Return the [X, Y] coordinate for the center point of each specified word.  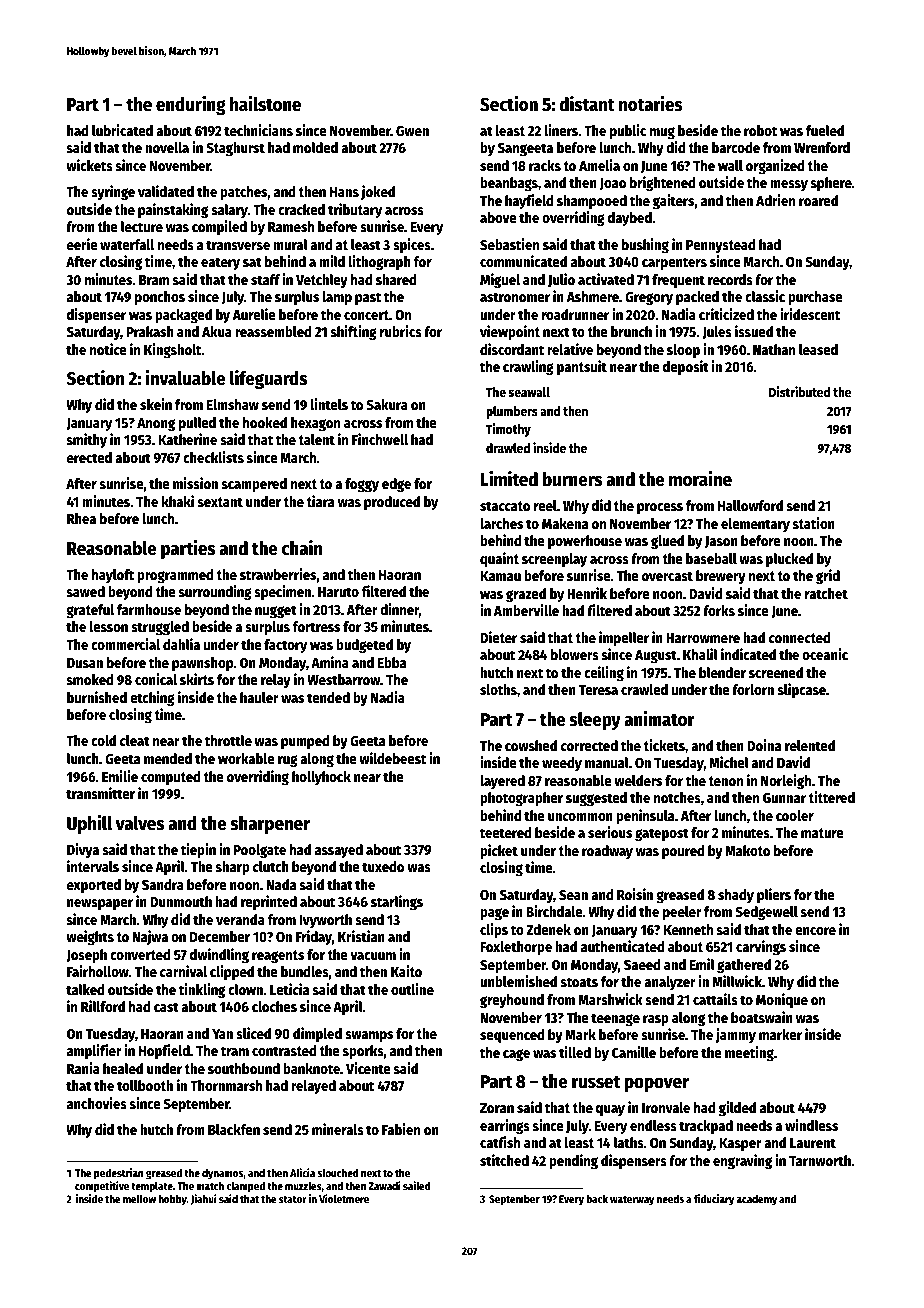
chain [302, 548]
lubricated [122, 130]
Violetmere [344, 1198]
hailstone [265, 104]
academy [756, 1200]
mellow [139, 1199]
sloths [498, 689]
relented [810, 745]
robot [760, 130]
